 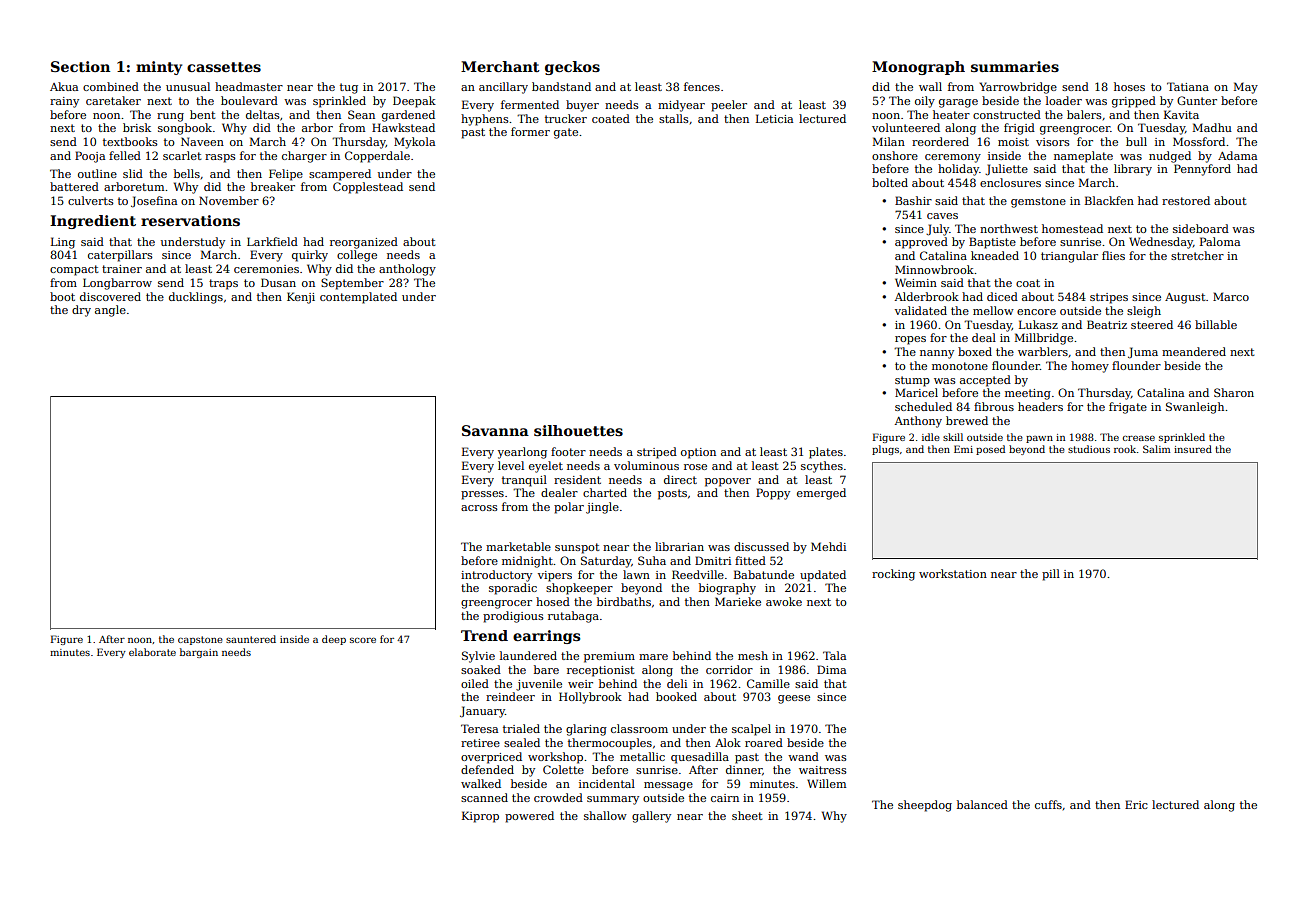 What do you see at coordinates (224, 67) in the screenshot?
I see `cassettes` at bounding box center [224, 67].
